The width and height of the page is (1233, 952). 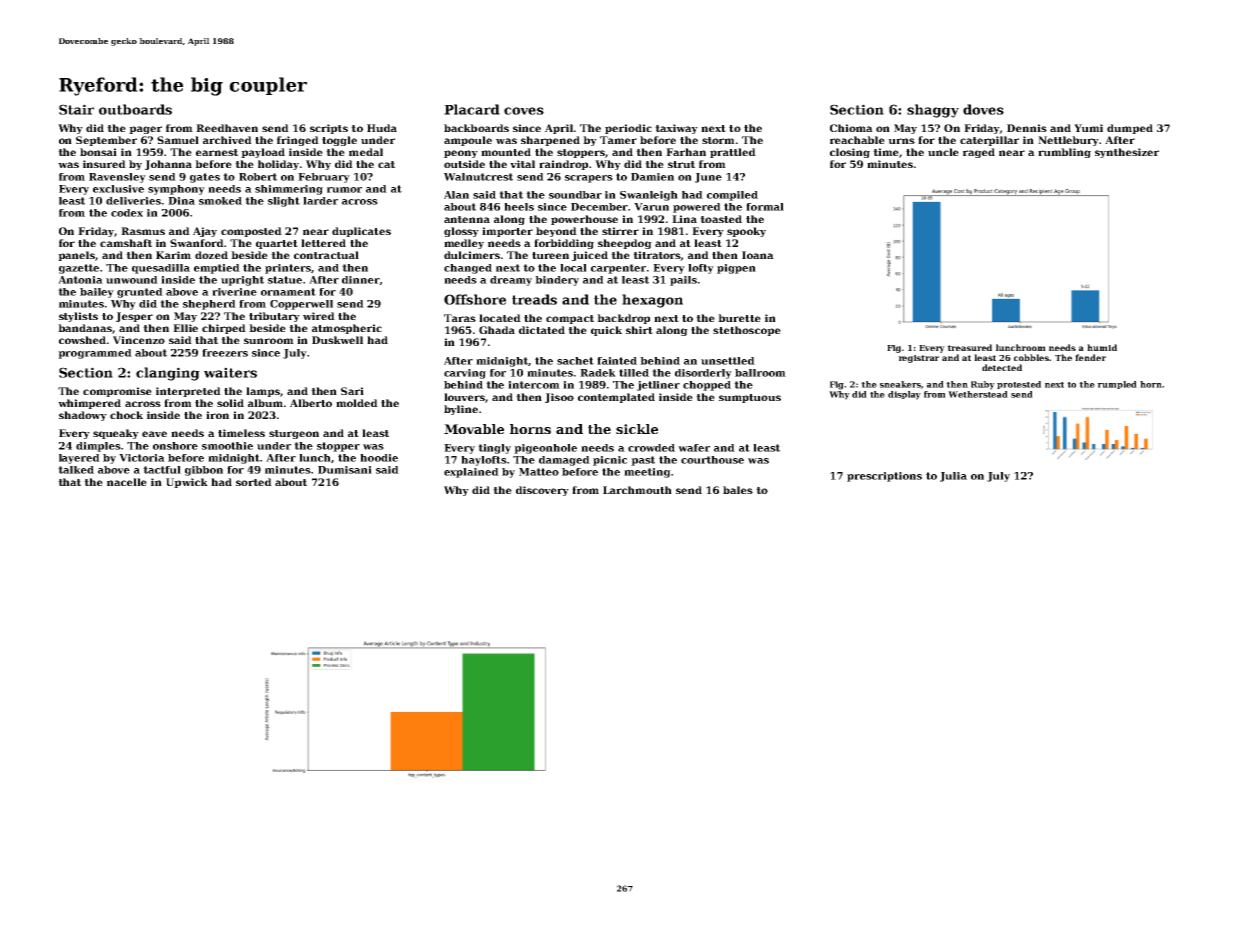 I want to click on Ioana, so click(x=758, y=255).
